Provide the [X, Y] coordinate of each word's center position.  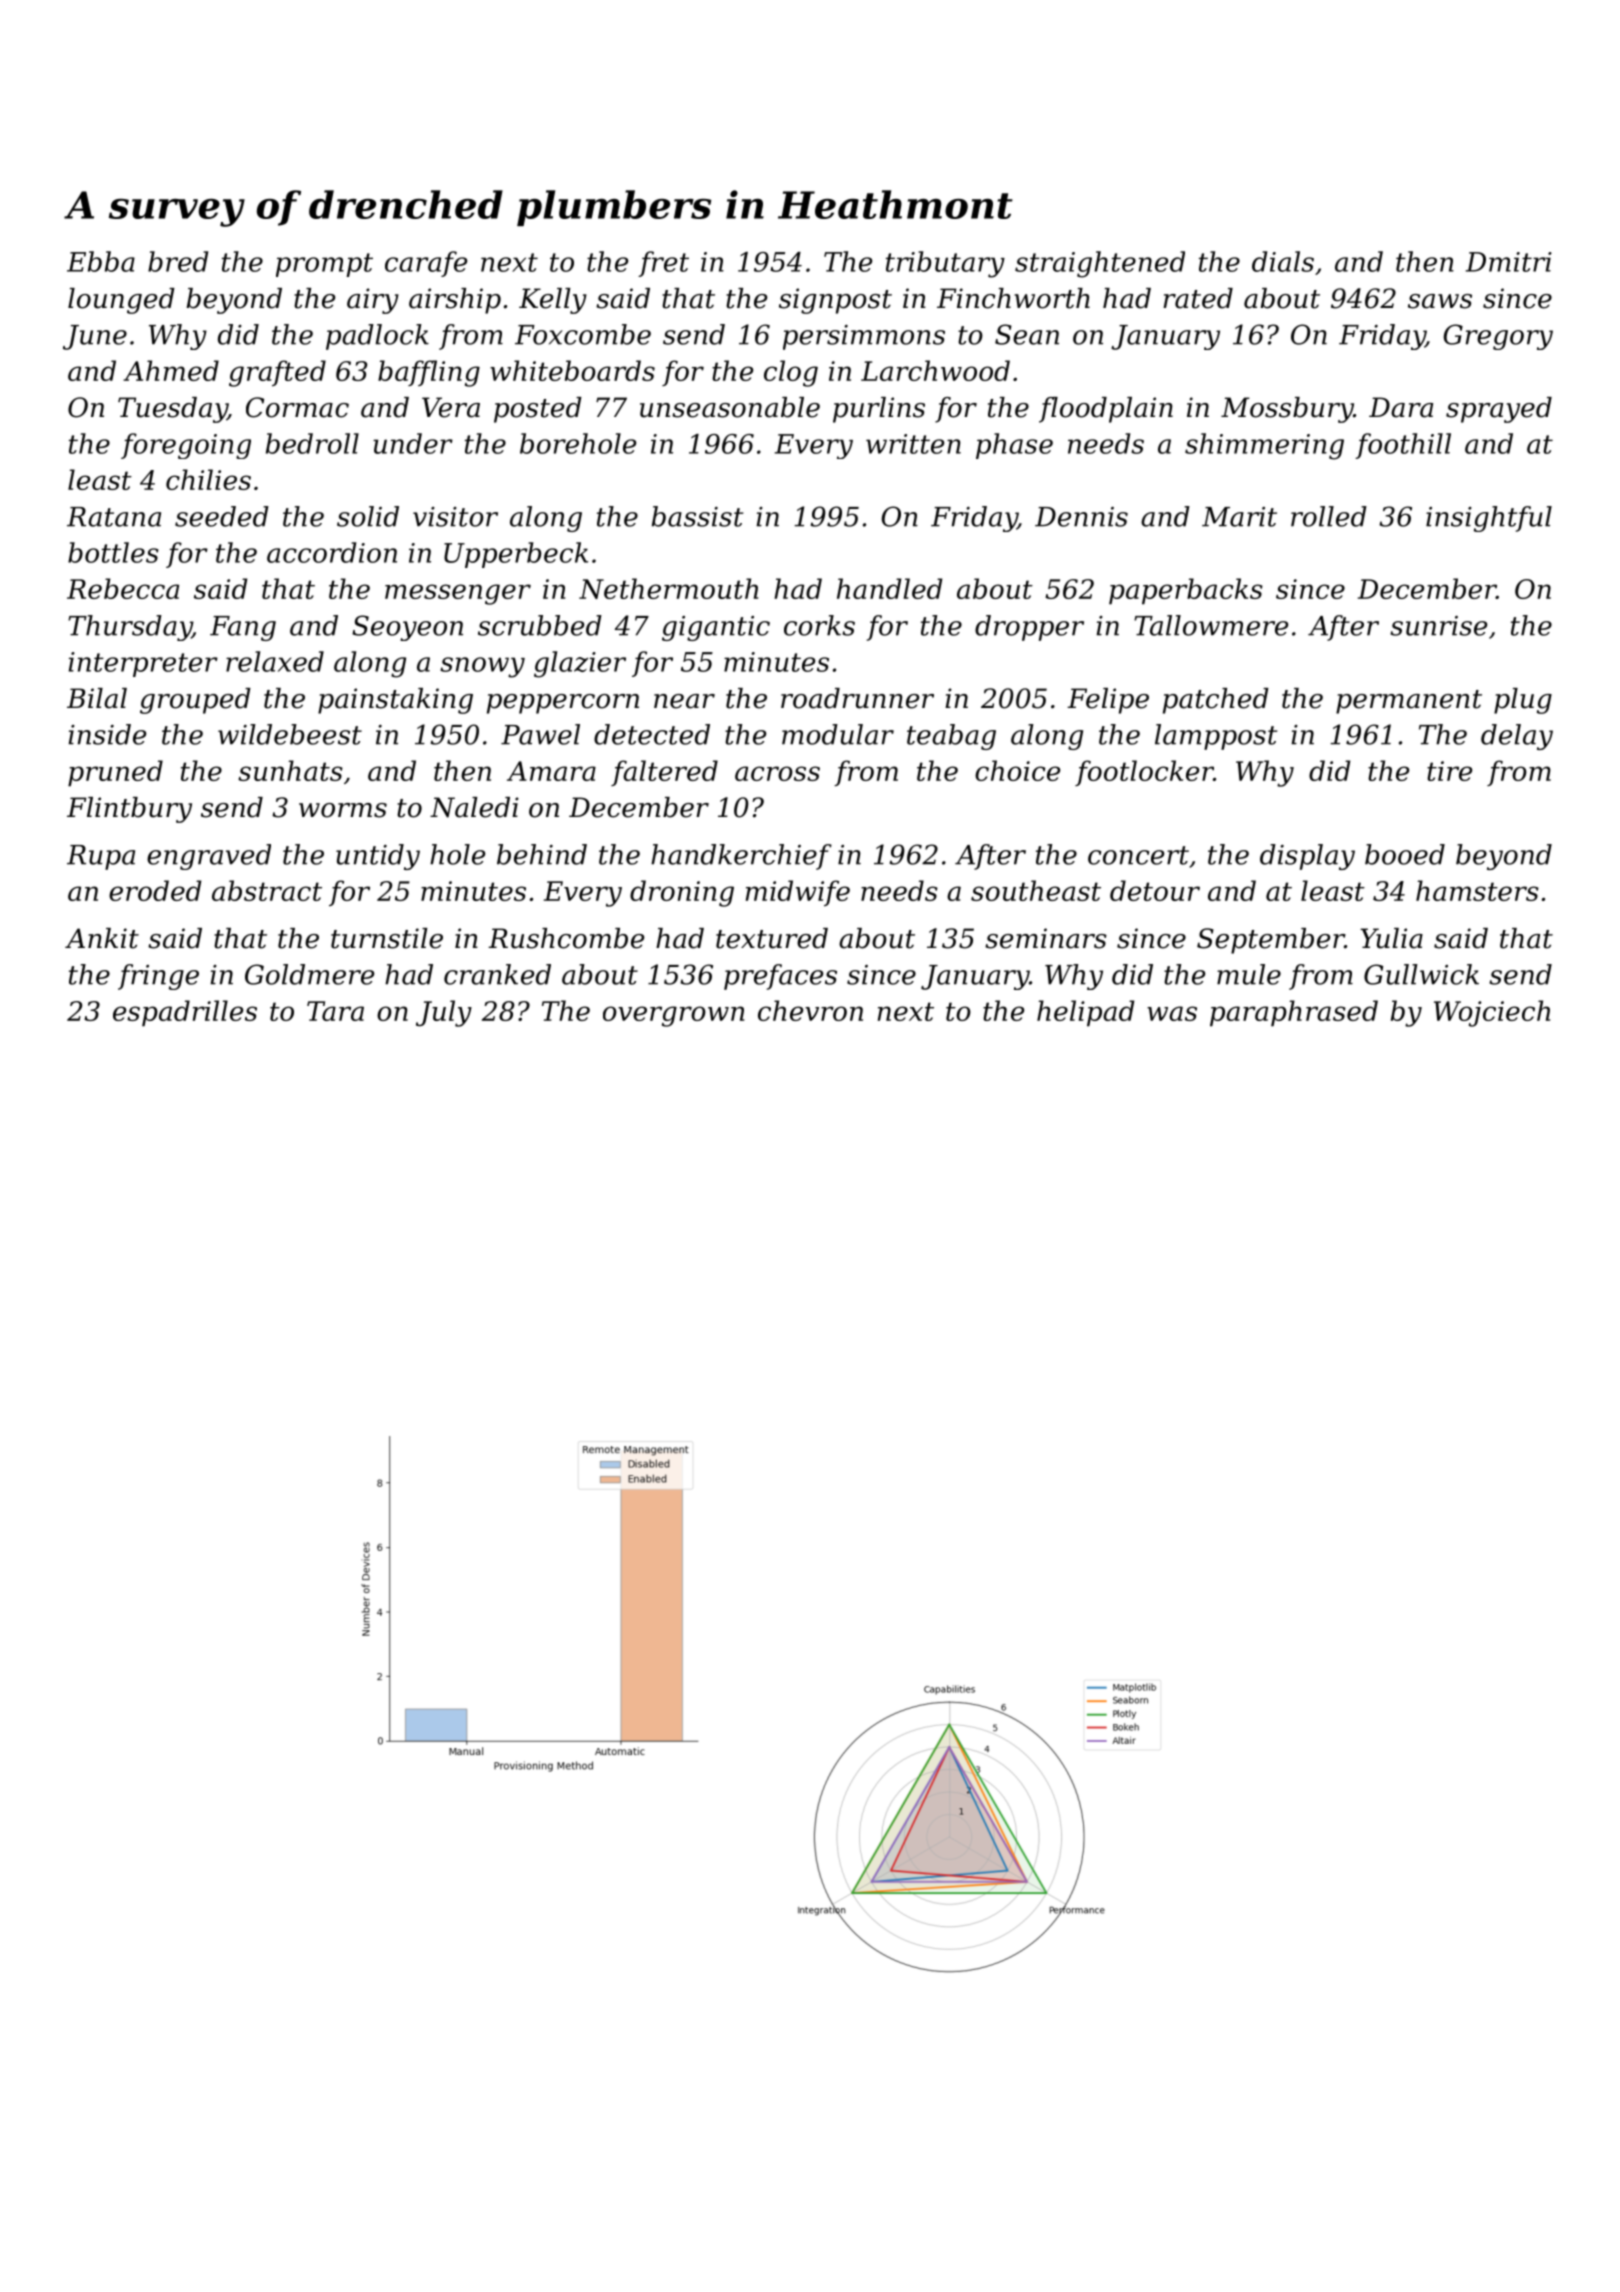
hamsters [1477, 890]
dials [1283, 261]
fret [663, 264]
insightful [1489, 519]
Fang [243, 628]
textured [772, 938]
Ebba [101, 261]
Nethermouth [668, 588]
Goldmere [309, 974]
